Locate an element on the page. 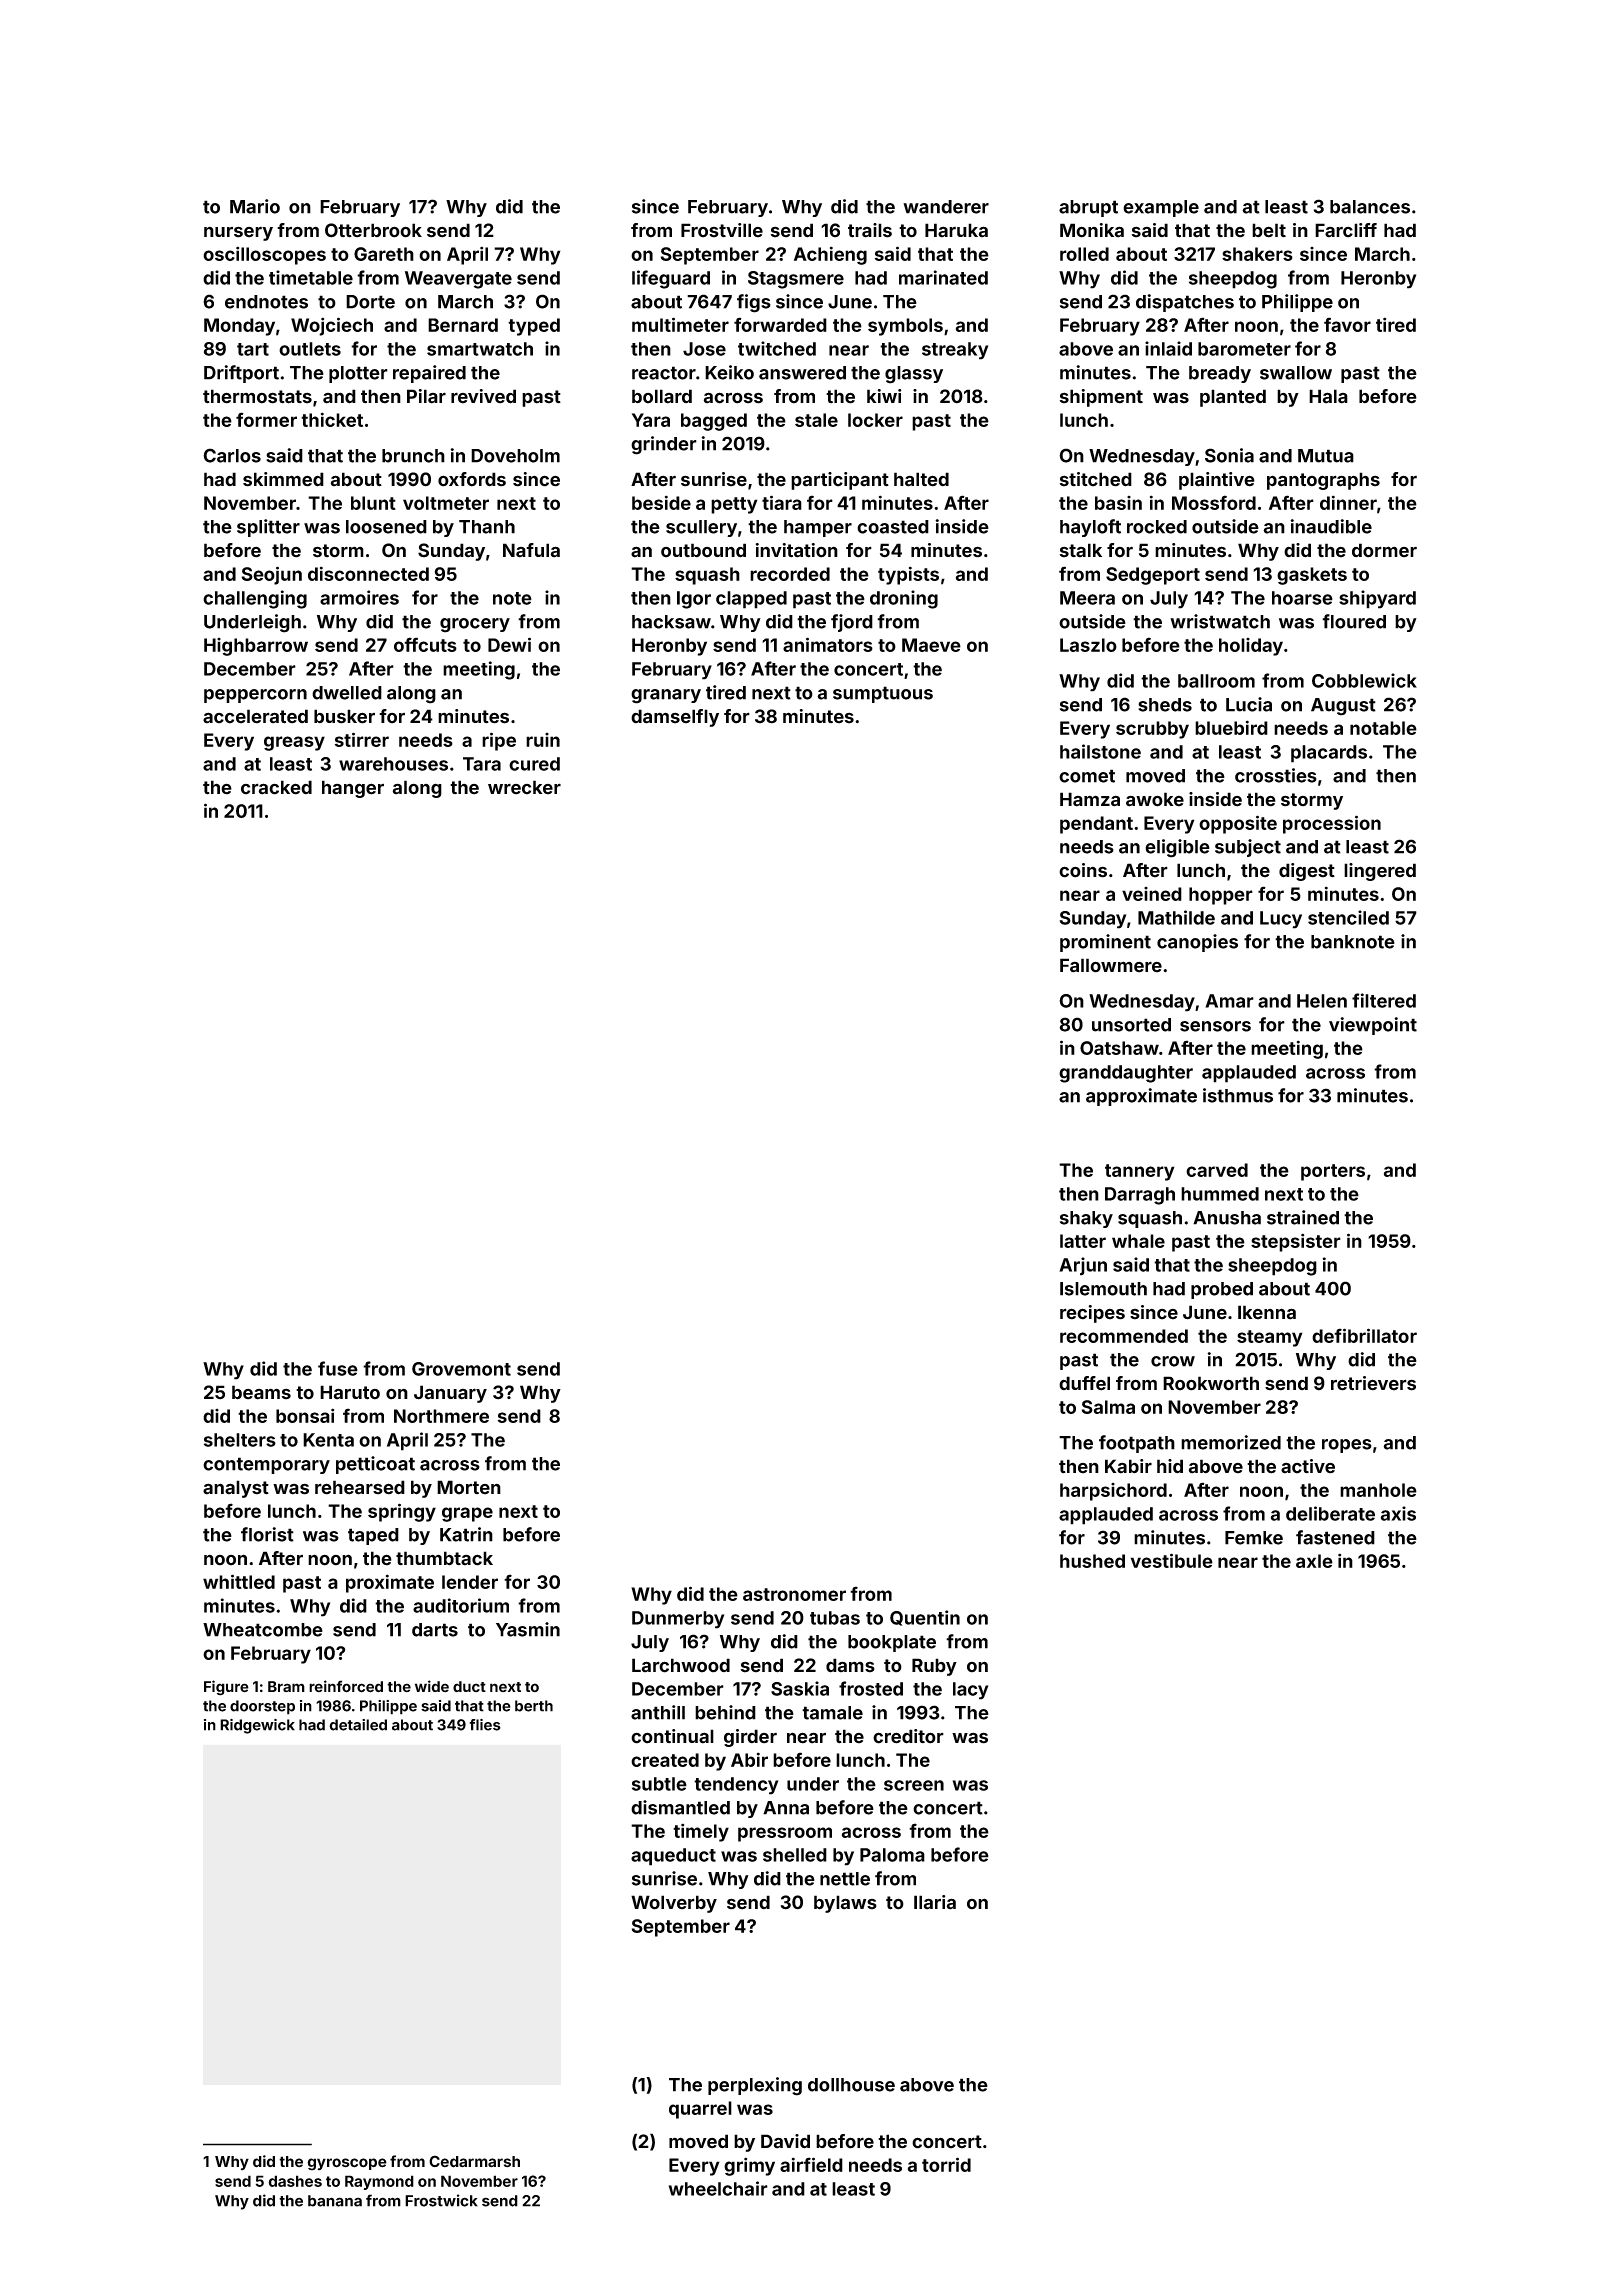  Grovemont is located at coordinates (461, 1369).
